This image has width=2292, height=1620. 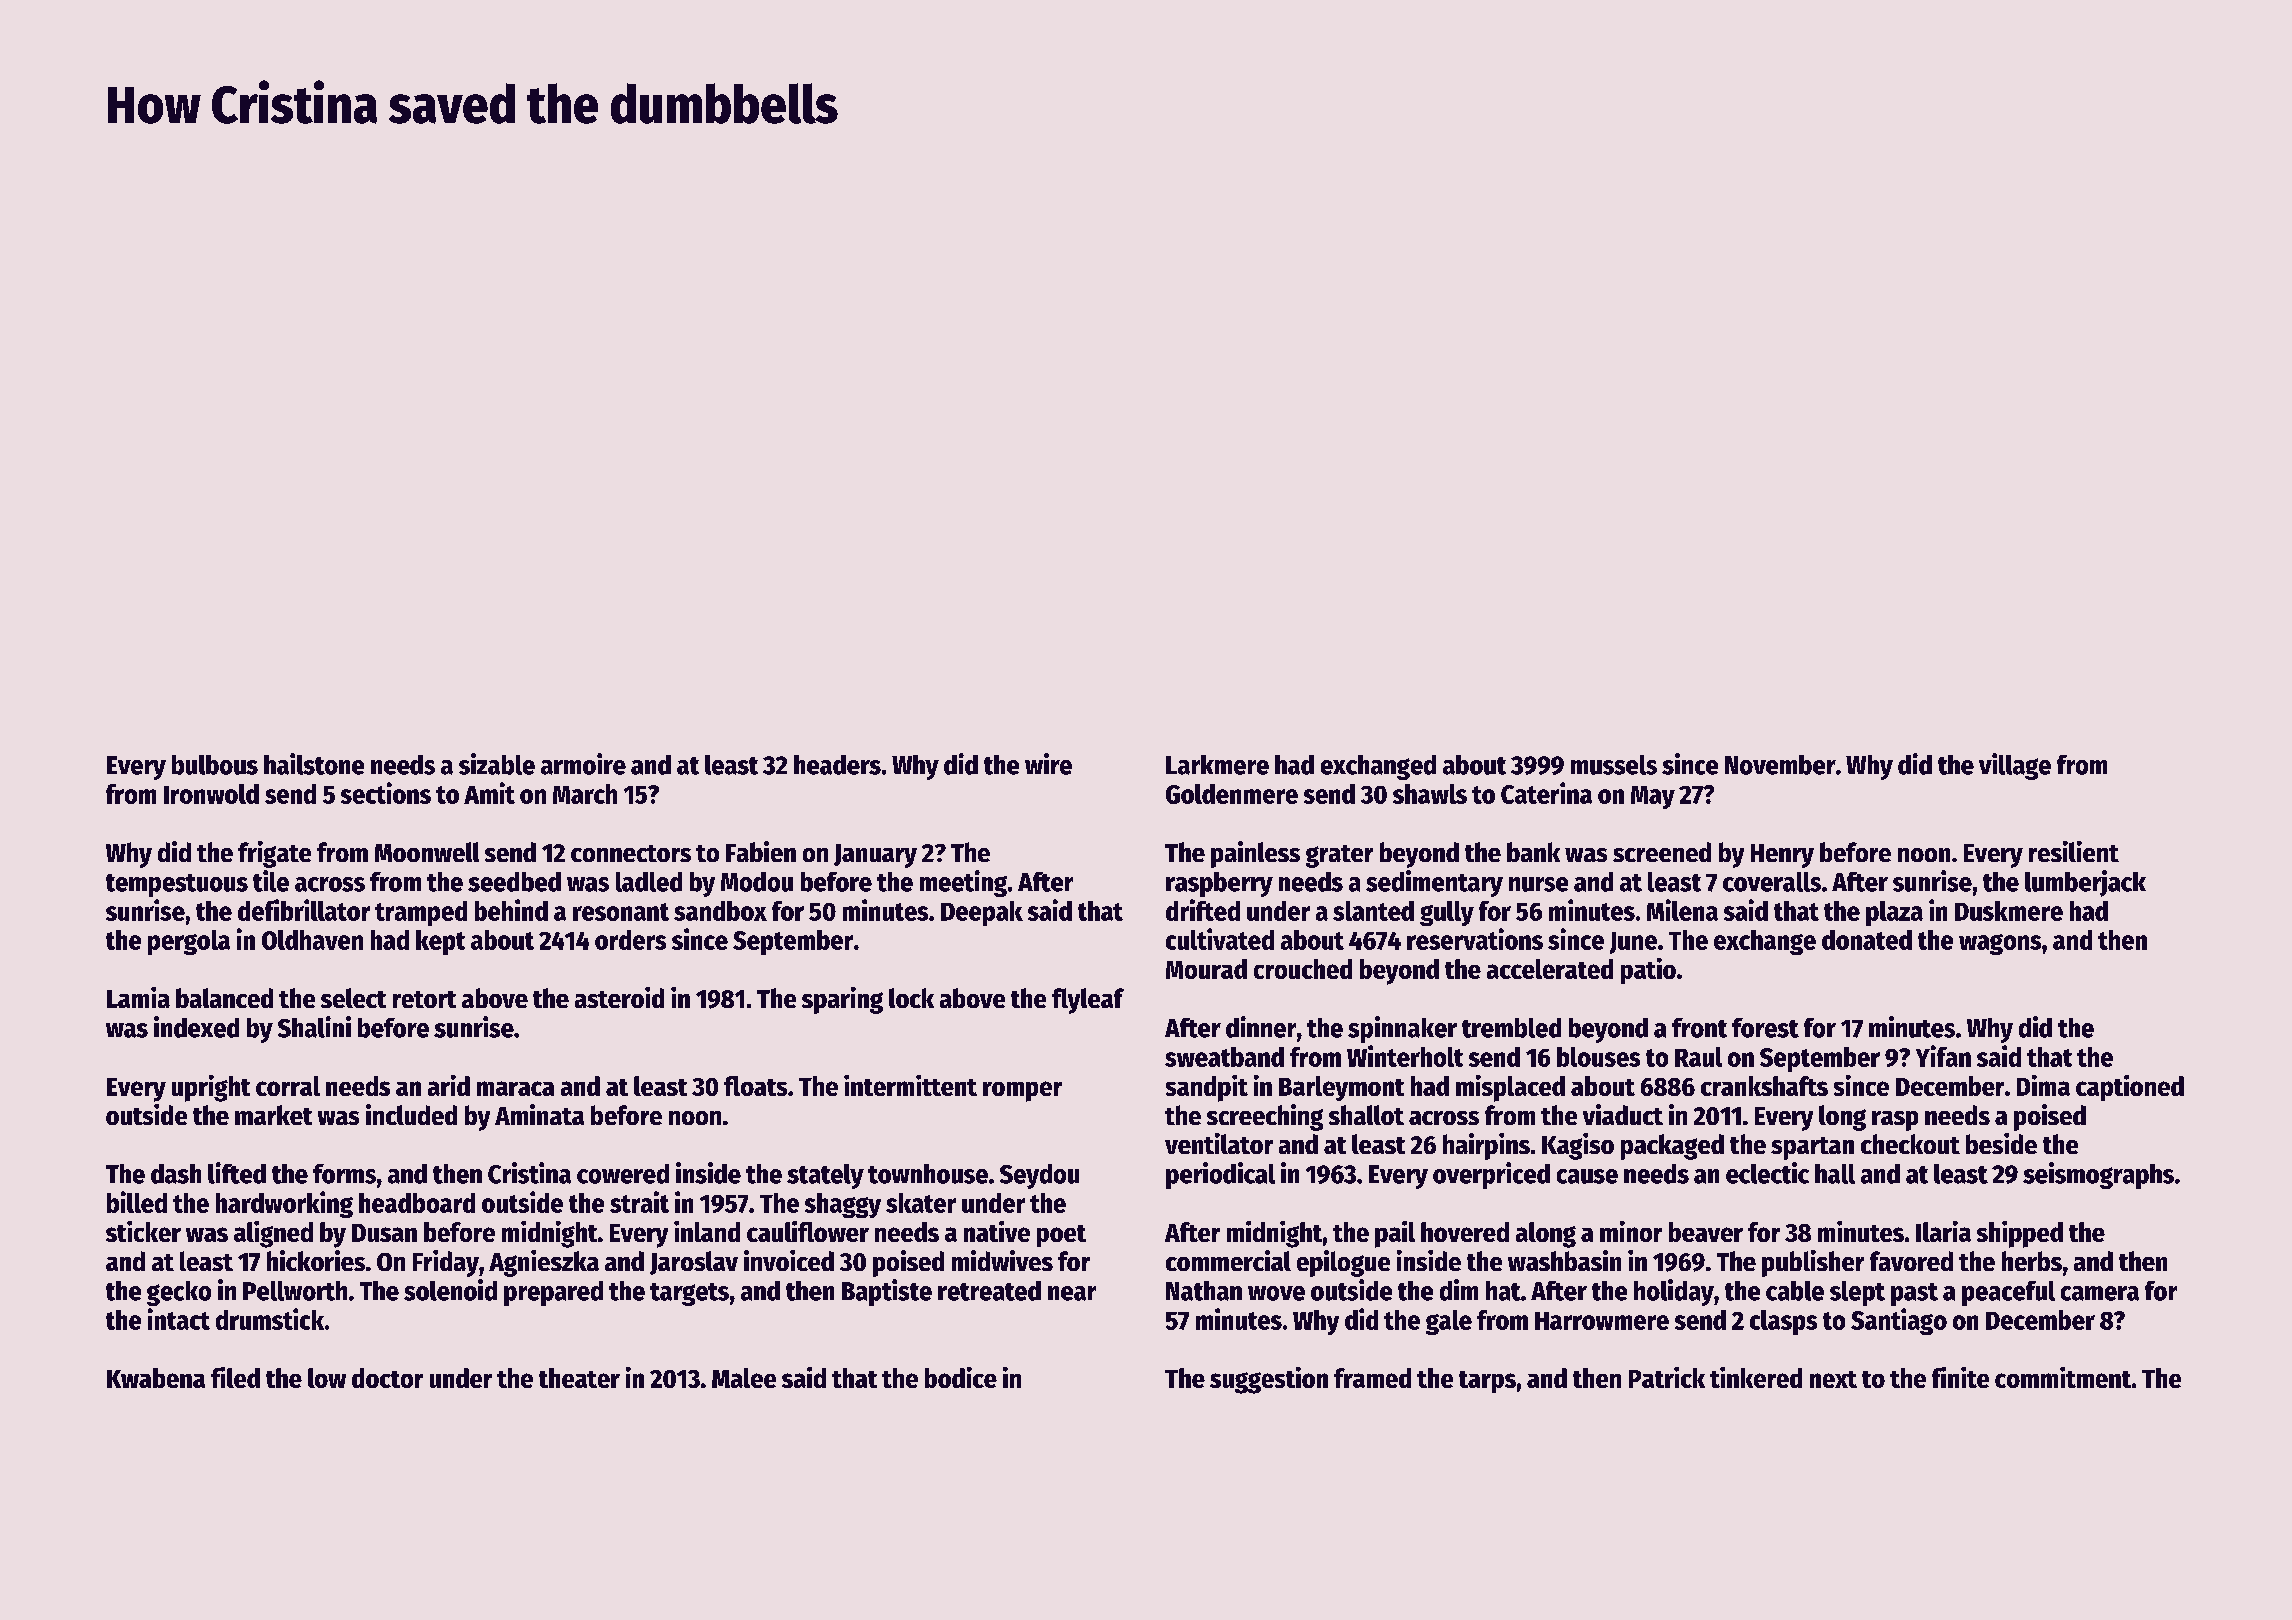 What do you see at coordinates (1217, 765) in the image?
I see `Larkmere` at bounding box center [1217, 765].
